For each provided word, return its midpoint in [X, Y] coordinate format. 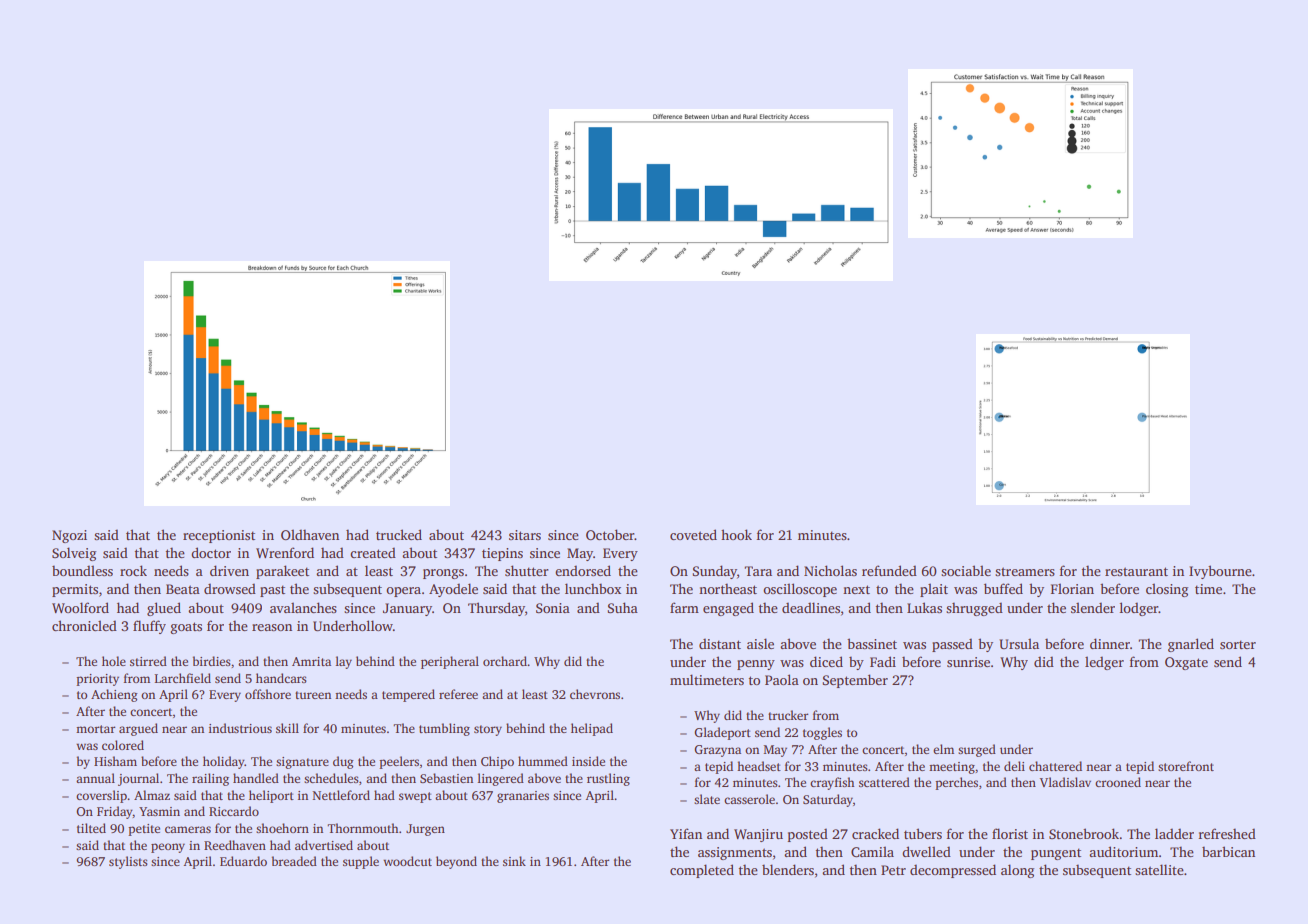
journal [138, 779]
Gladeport [722, 733]
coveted [693, 534]
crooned [1118, 782]
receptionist [219, 536]
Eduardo [243, 861]
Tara [758, 571]
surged [977, 750]
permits [75, 590]
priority [97, 680]
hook [736, 534]
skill [287, 728]
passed [952, 645]
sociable [966, 570]
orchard [505, 661]
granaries [523, 797]
